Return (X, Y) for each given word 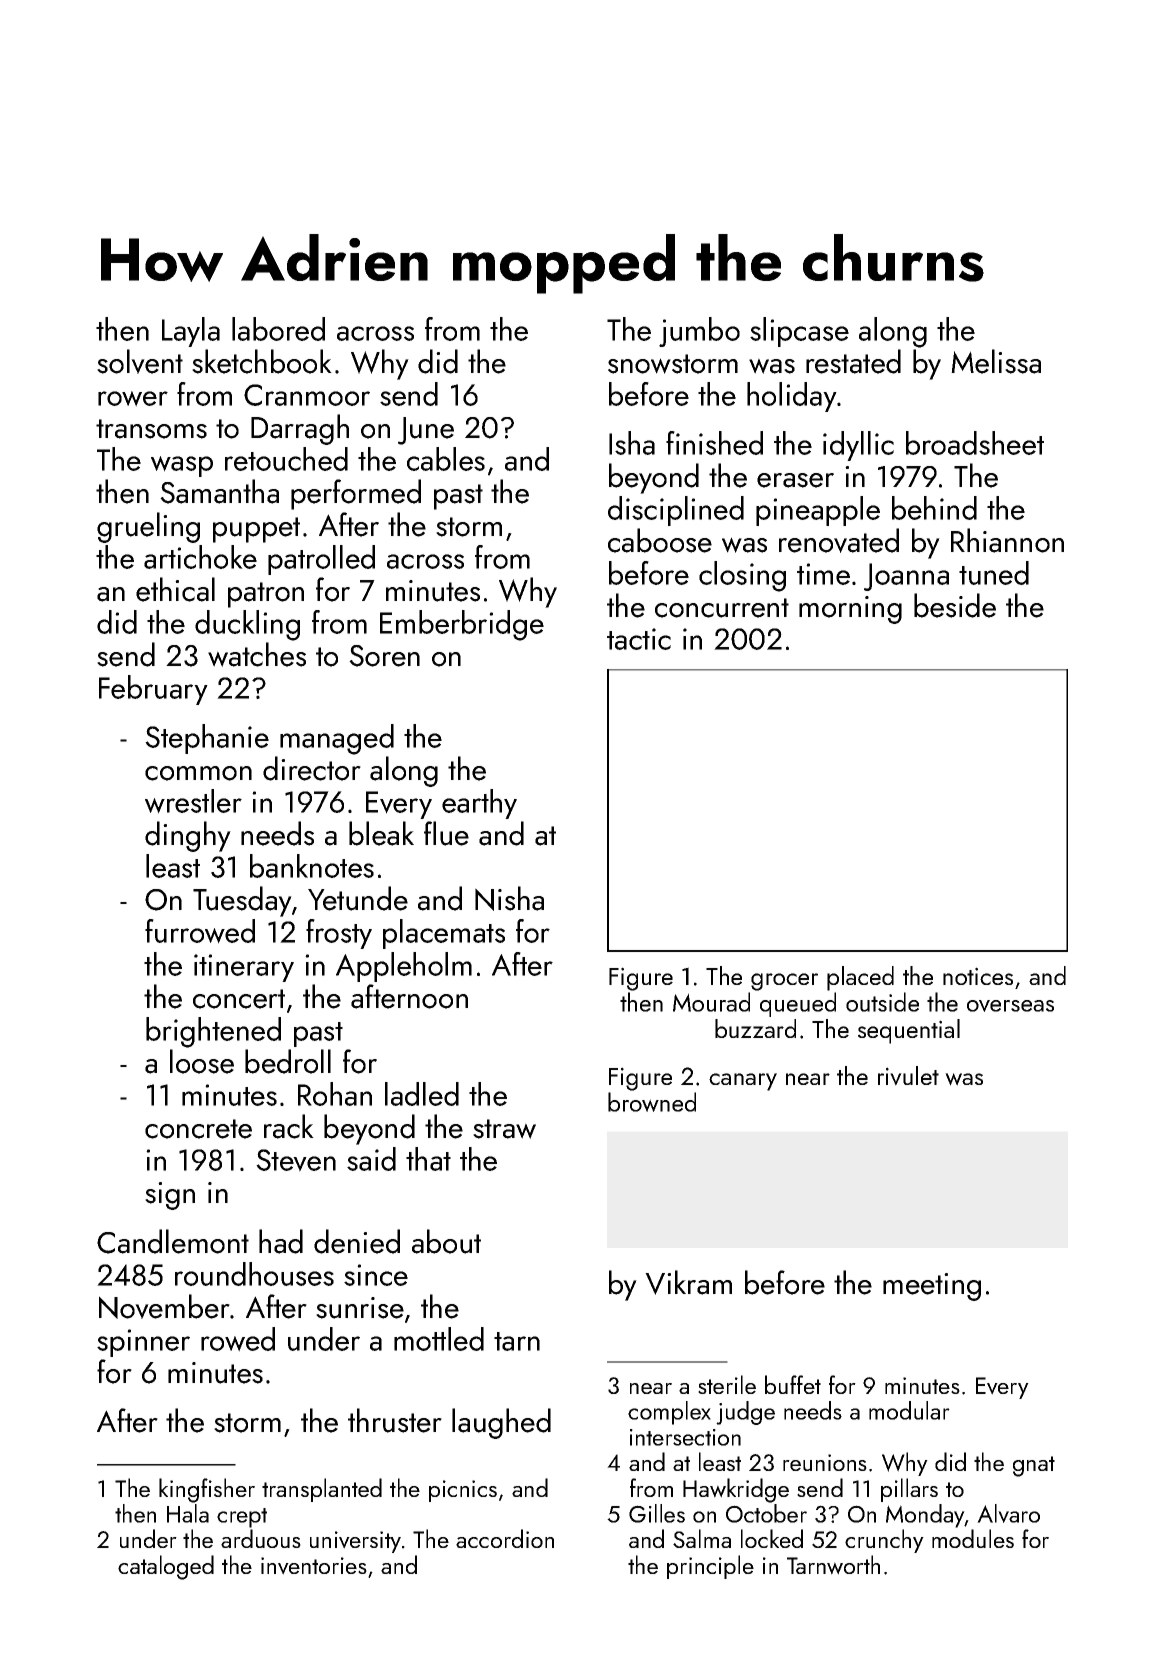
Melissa (996, 361)
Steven (296, 1160)
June (426, 431)
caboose (660, 540)
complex (669, 1413)
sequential (909, 1031)
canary (743, 1082)
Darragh (300, 429)
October (766, 1513)
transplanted (322, 1490)
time (823, 574)
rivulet (908, 1076)
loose (202, 1061)
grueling (148, 527)
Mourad (711, 1002)
